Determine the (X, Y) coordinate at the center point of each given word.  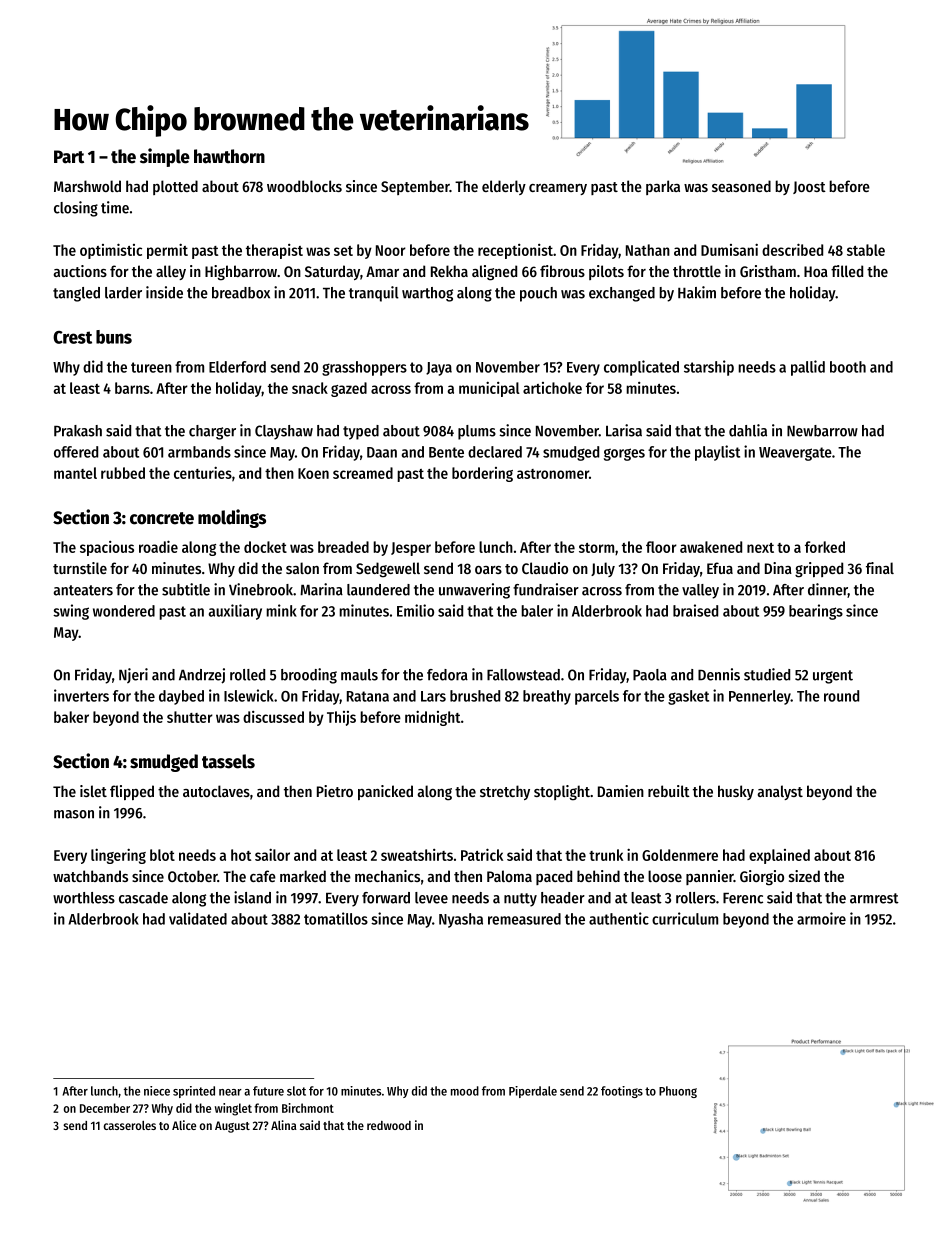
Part (69, 157)
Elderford (237, 367)
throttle (697, 271)
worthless (84, 898)
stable (866, 250)
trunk (606, 855)
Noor (391, 250)
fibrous (562, 271)
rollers (696, 898)
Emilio (415, 610)
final (880, 568)
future (268, 1091)
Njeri (133, 675)
